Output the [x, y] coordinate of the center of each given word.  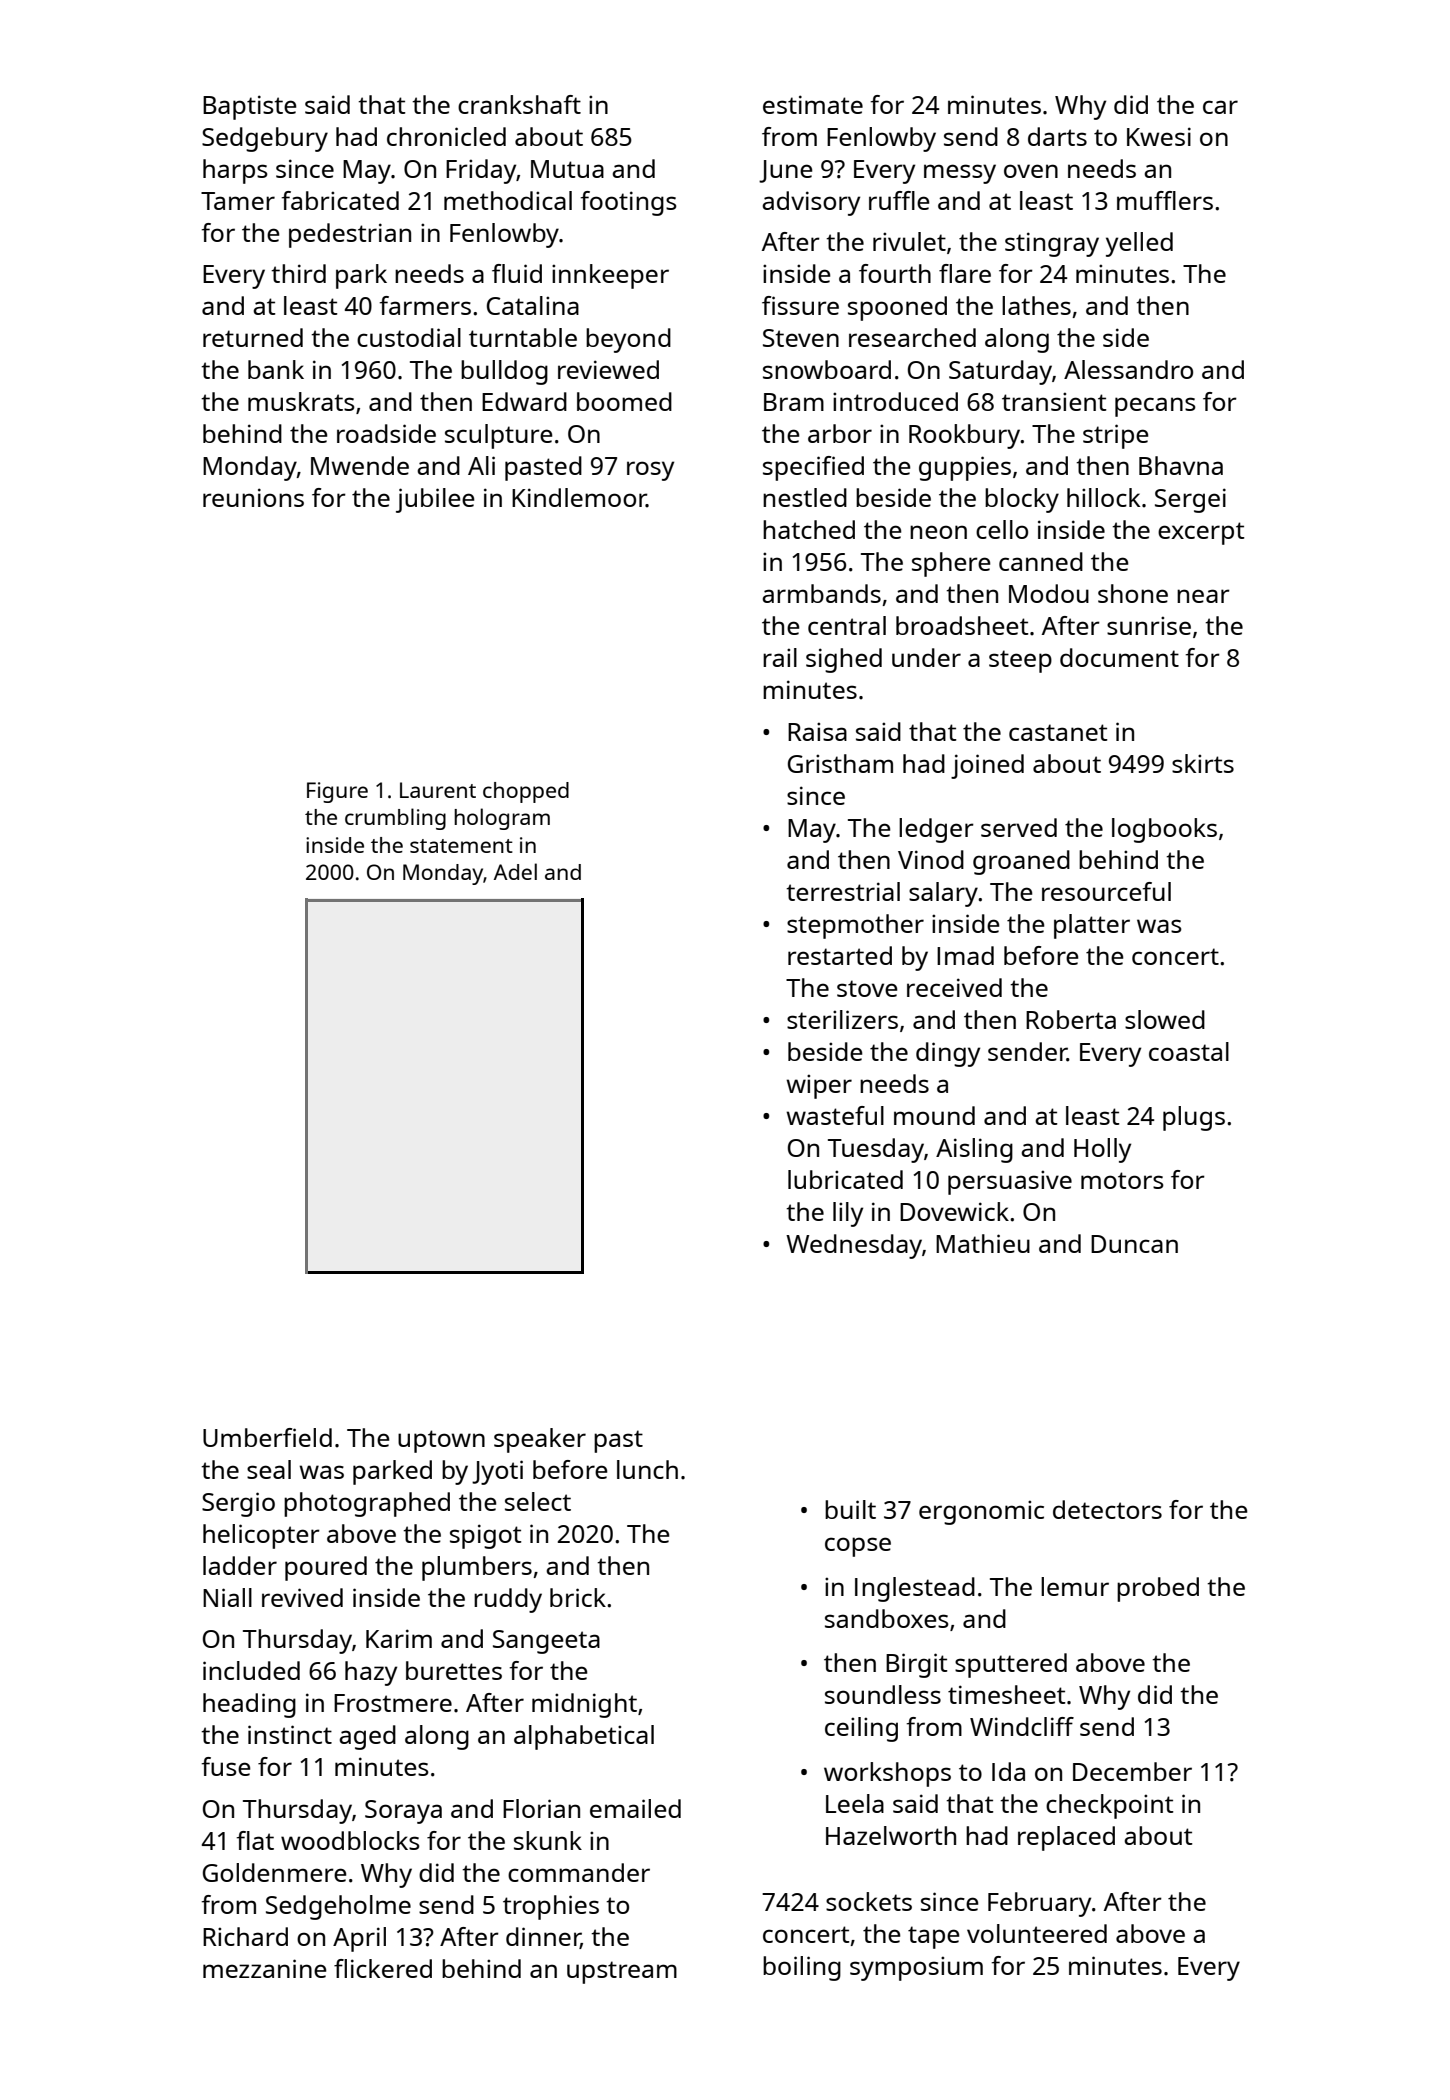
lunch [647, 1469]
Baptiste [250, 107]
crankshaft [519, 104]
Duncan [1134, 1244]
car [1220, 107]
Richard [245, 1936]
